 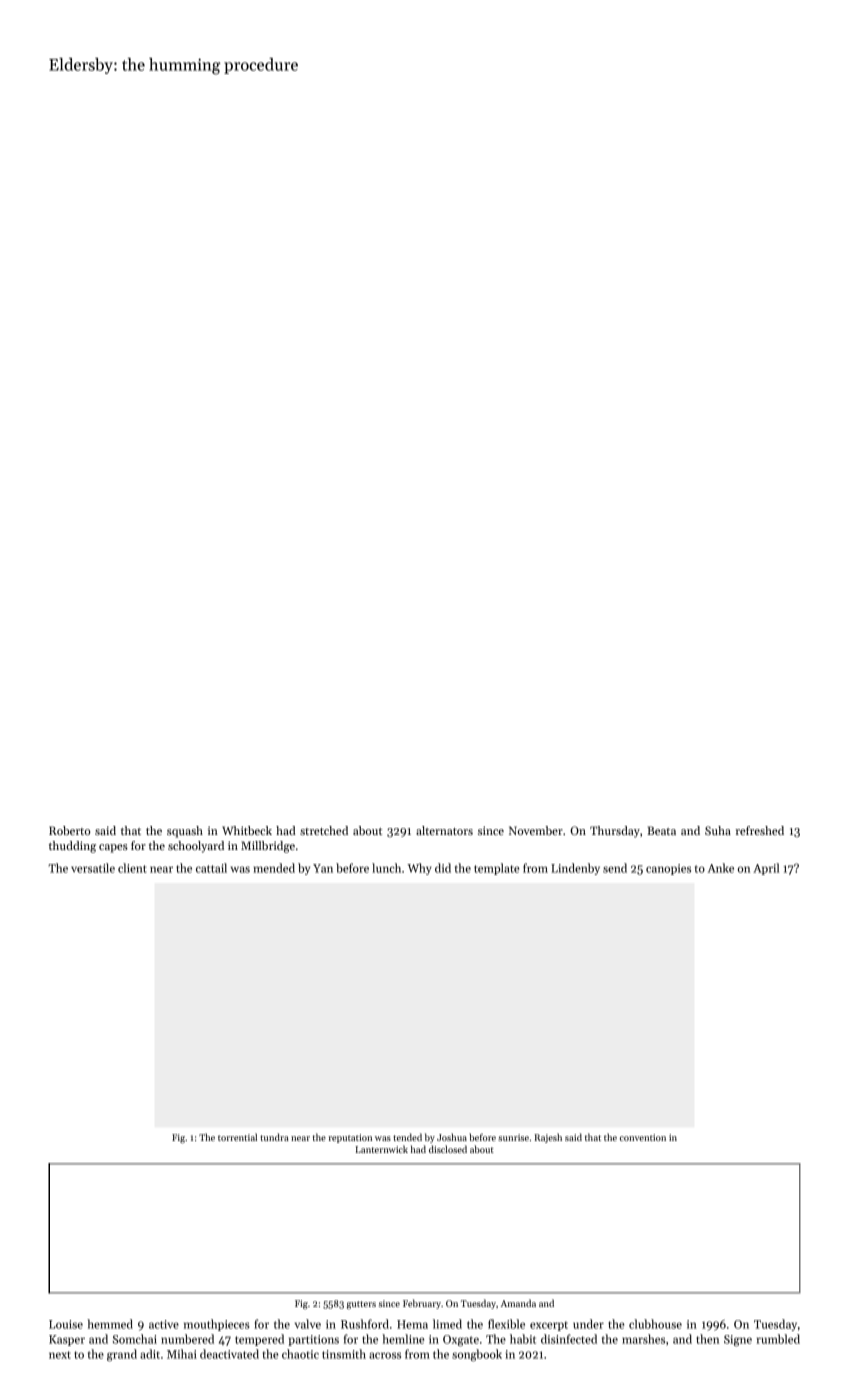 I want to click on Amanda, so click(x=518, y=1303).
